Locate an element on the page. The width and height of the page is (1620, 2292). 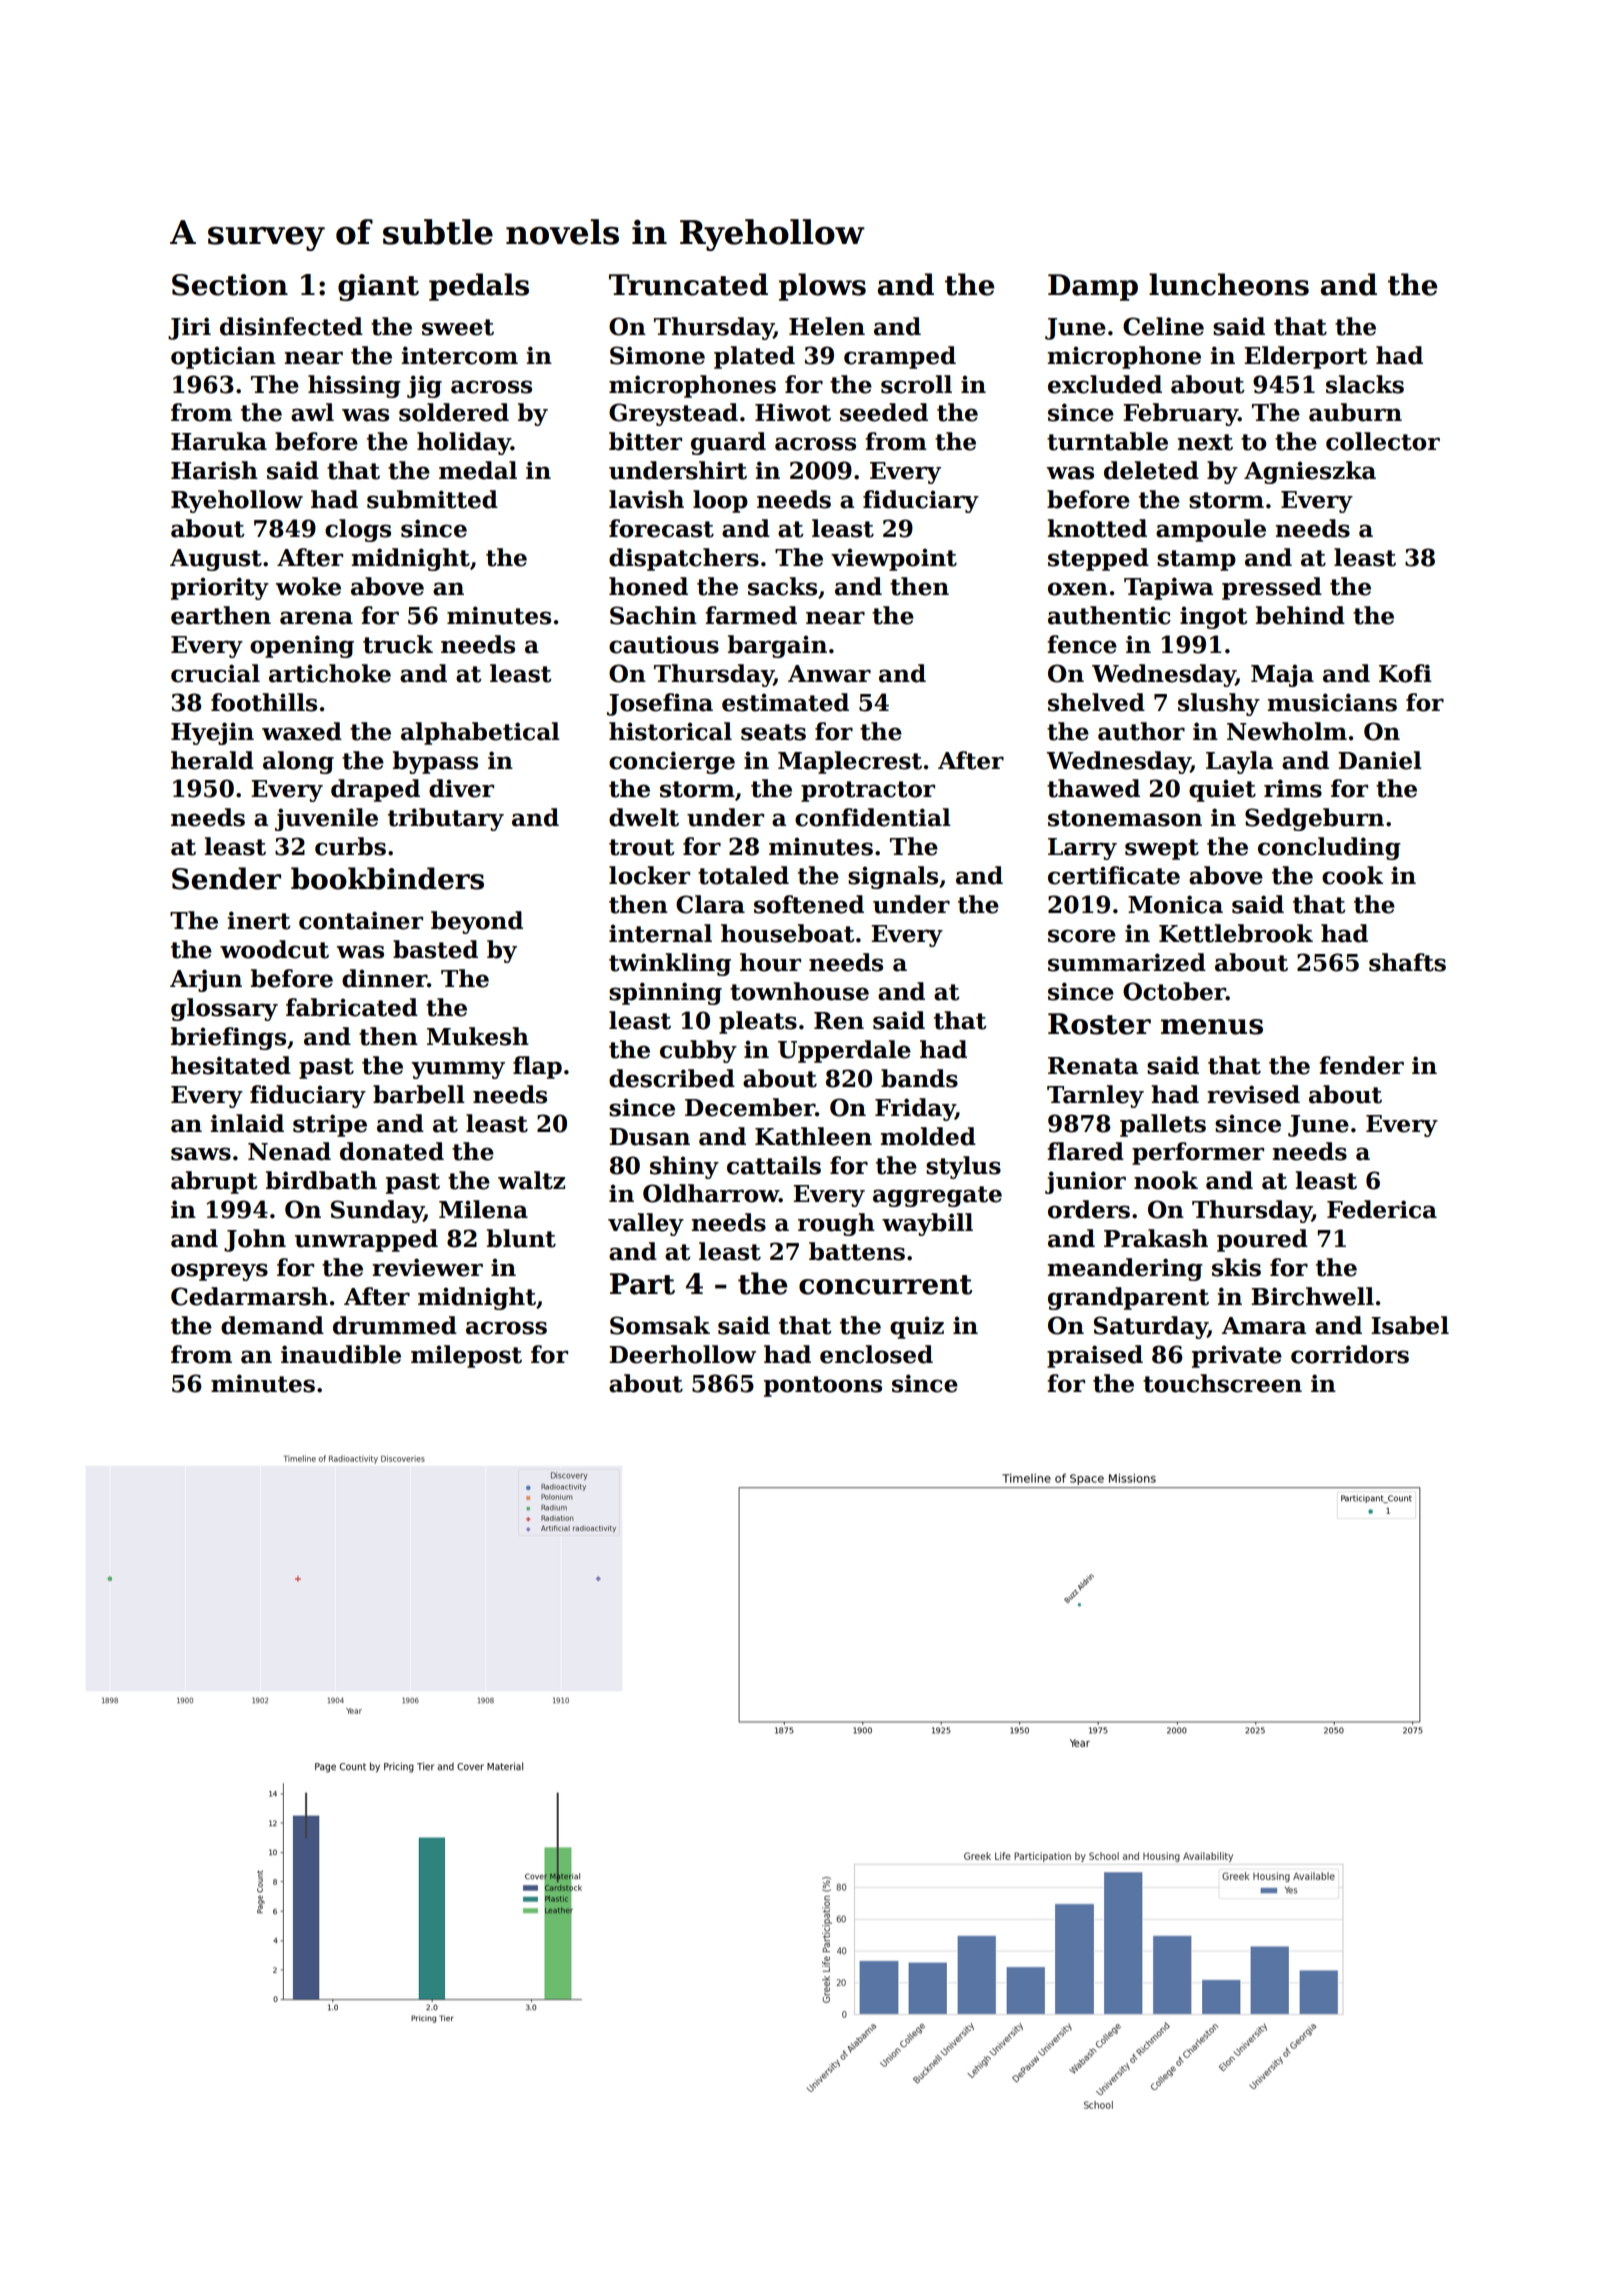
abrupt is located at coordinates (214, 1182).
